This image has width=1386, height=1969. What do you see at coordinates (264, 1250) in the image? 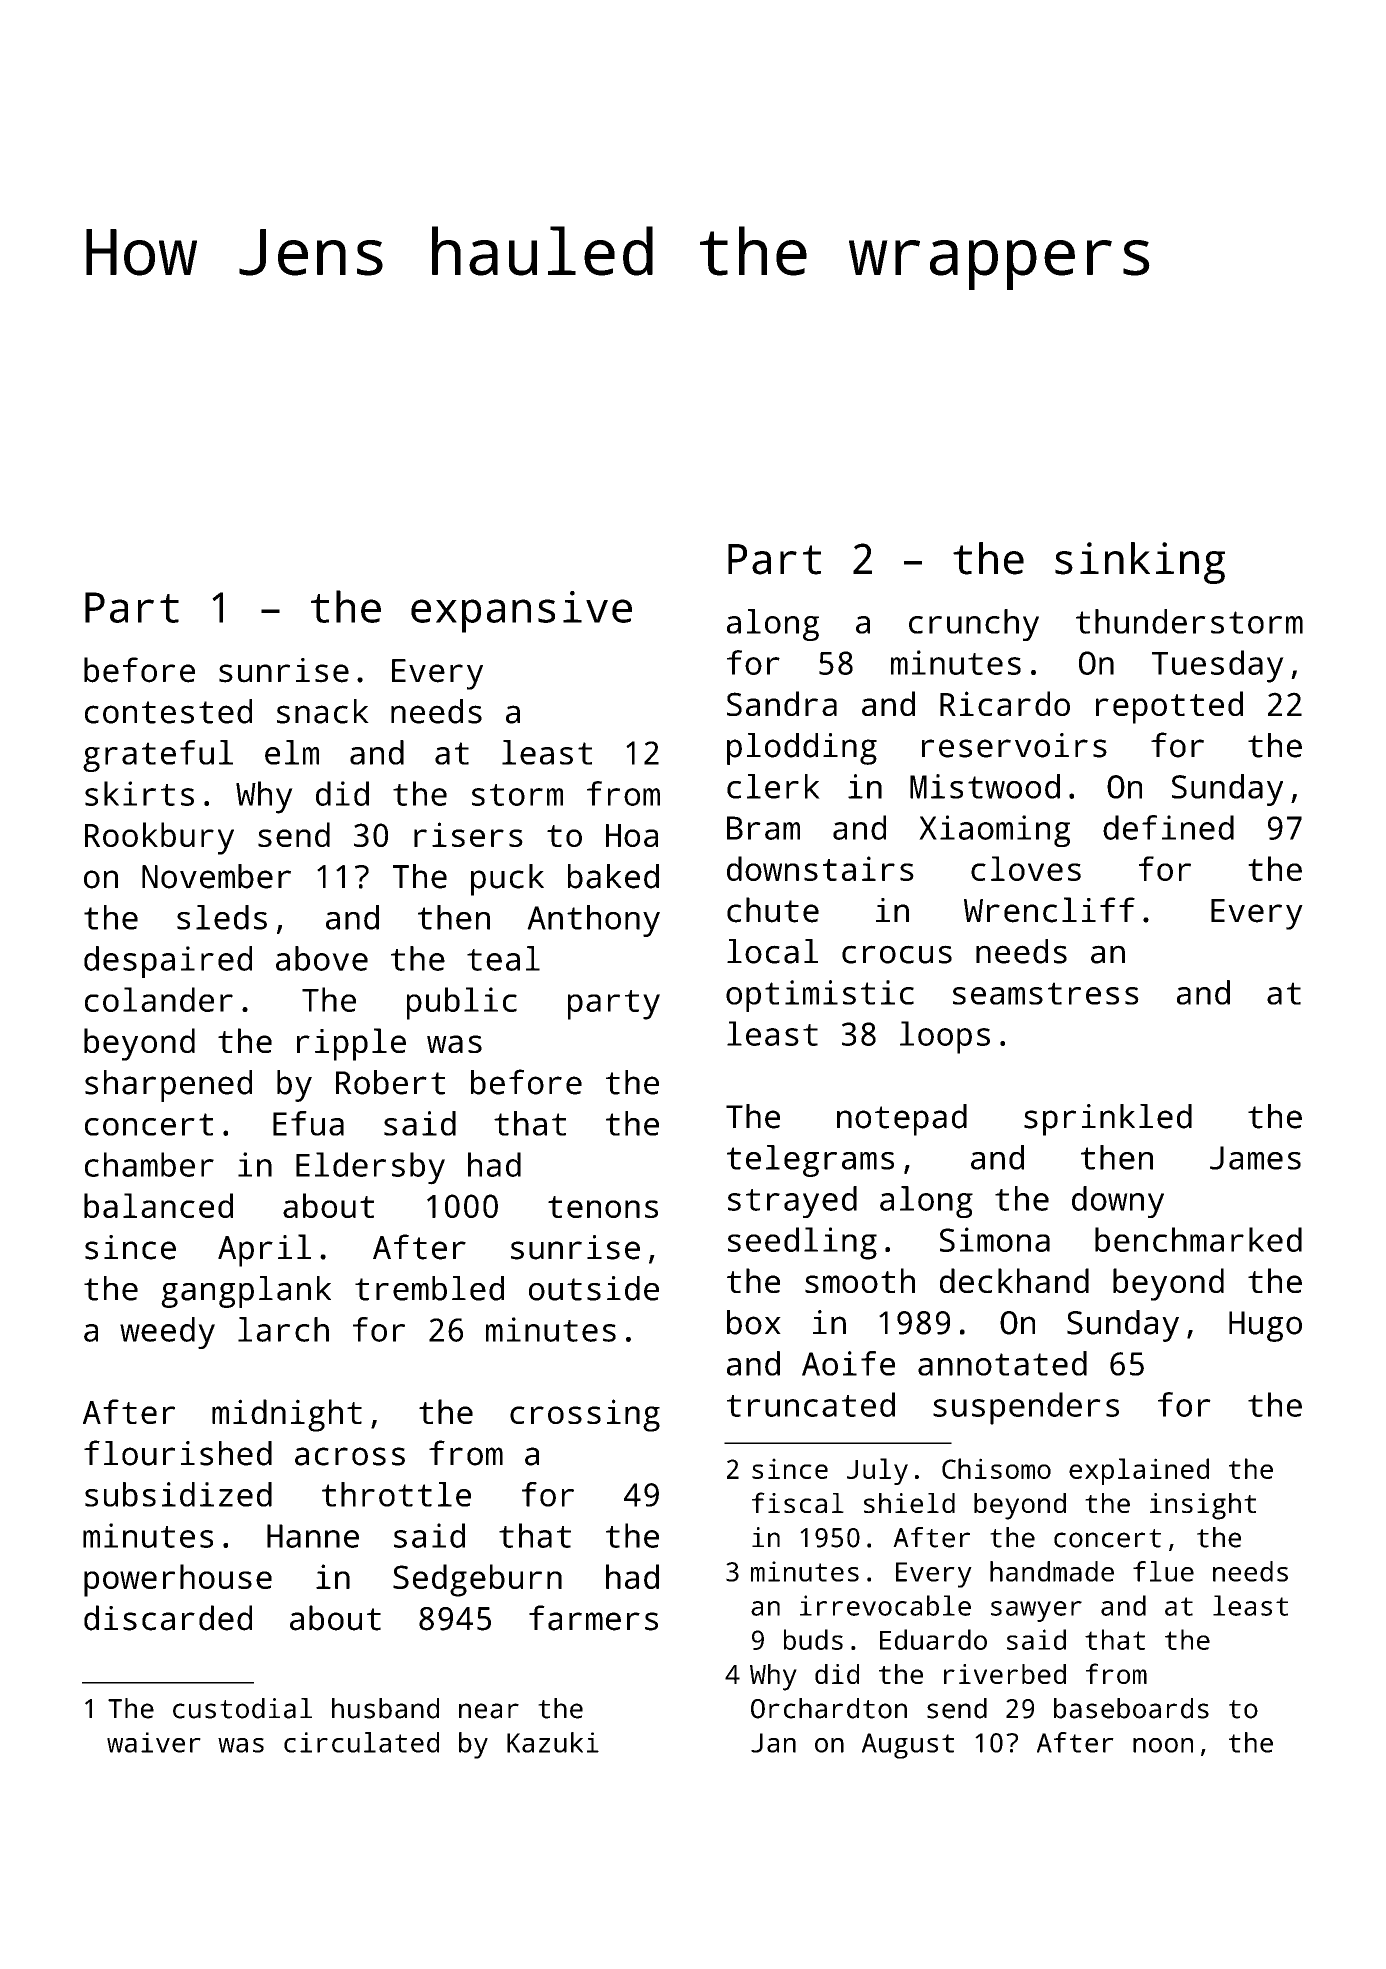
I see `April` at bounding box center [264, 1250].
